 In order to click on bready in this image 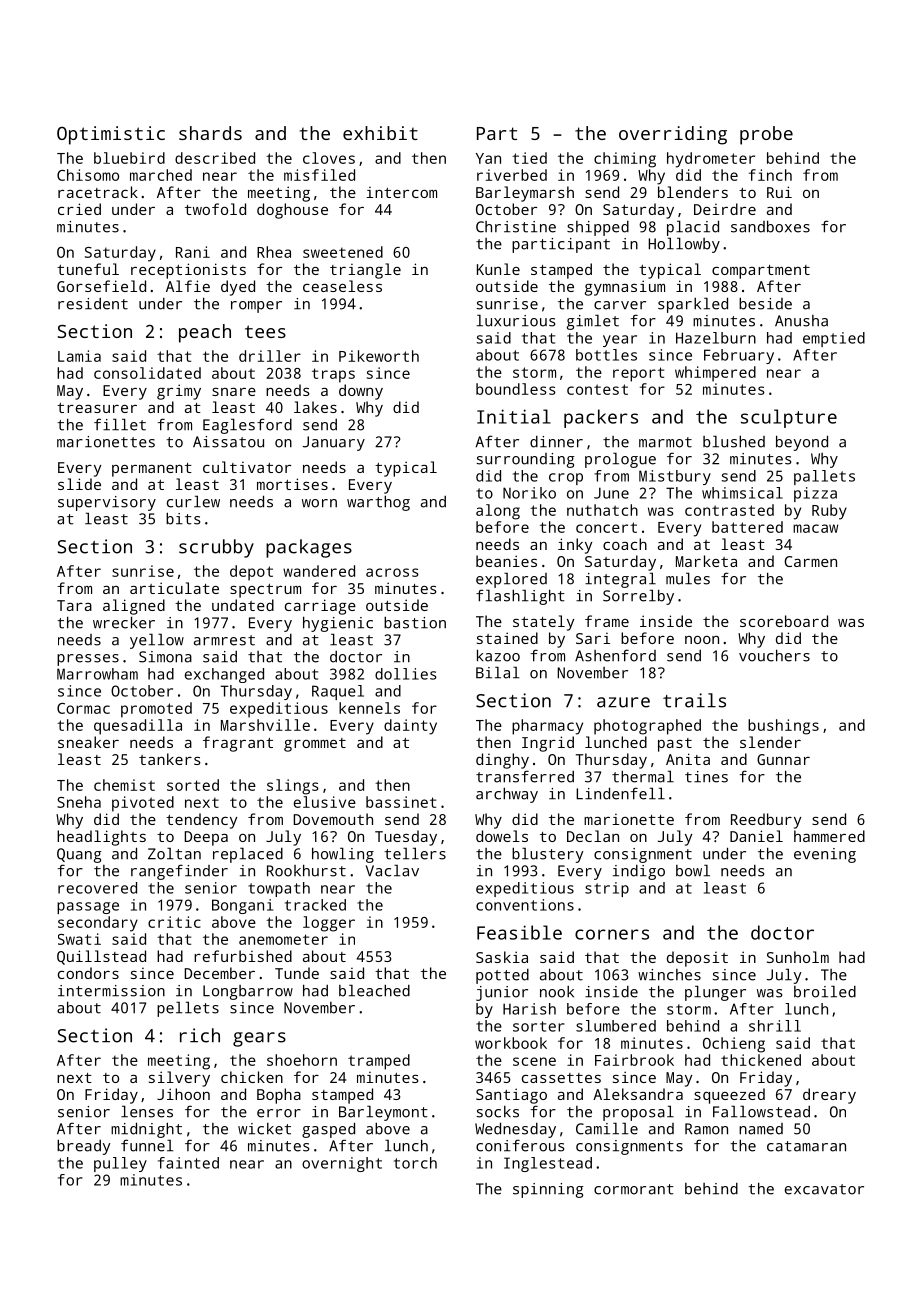, I will do `click(84, 1147)`.
